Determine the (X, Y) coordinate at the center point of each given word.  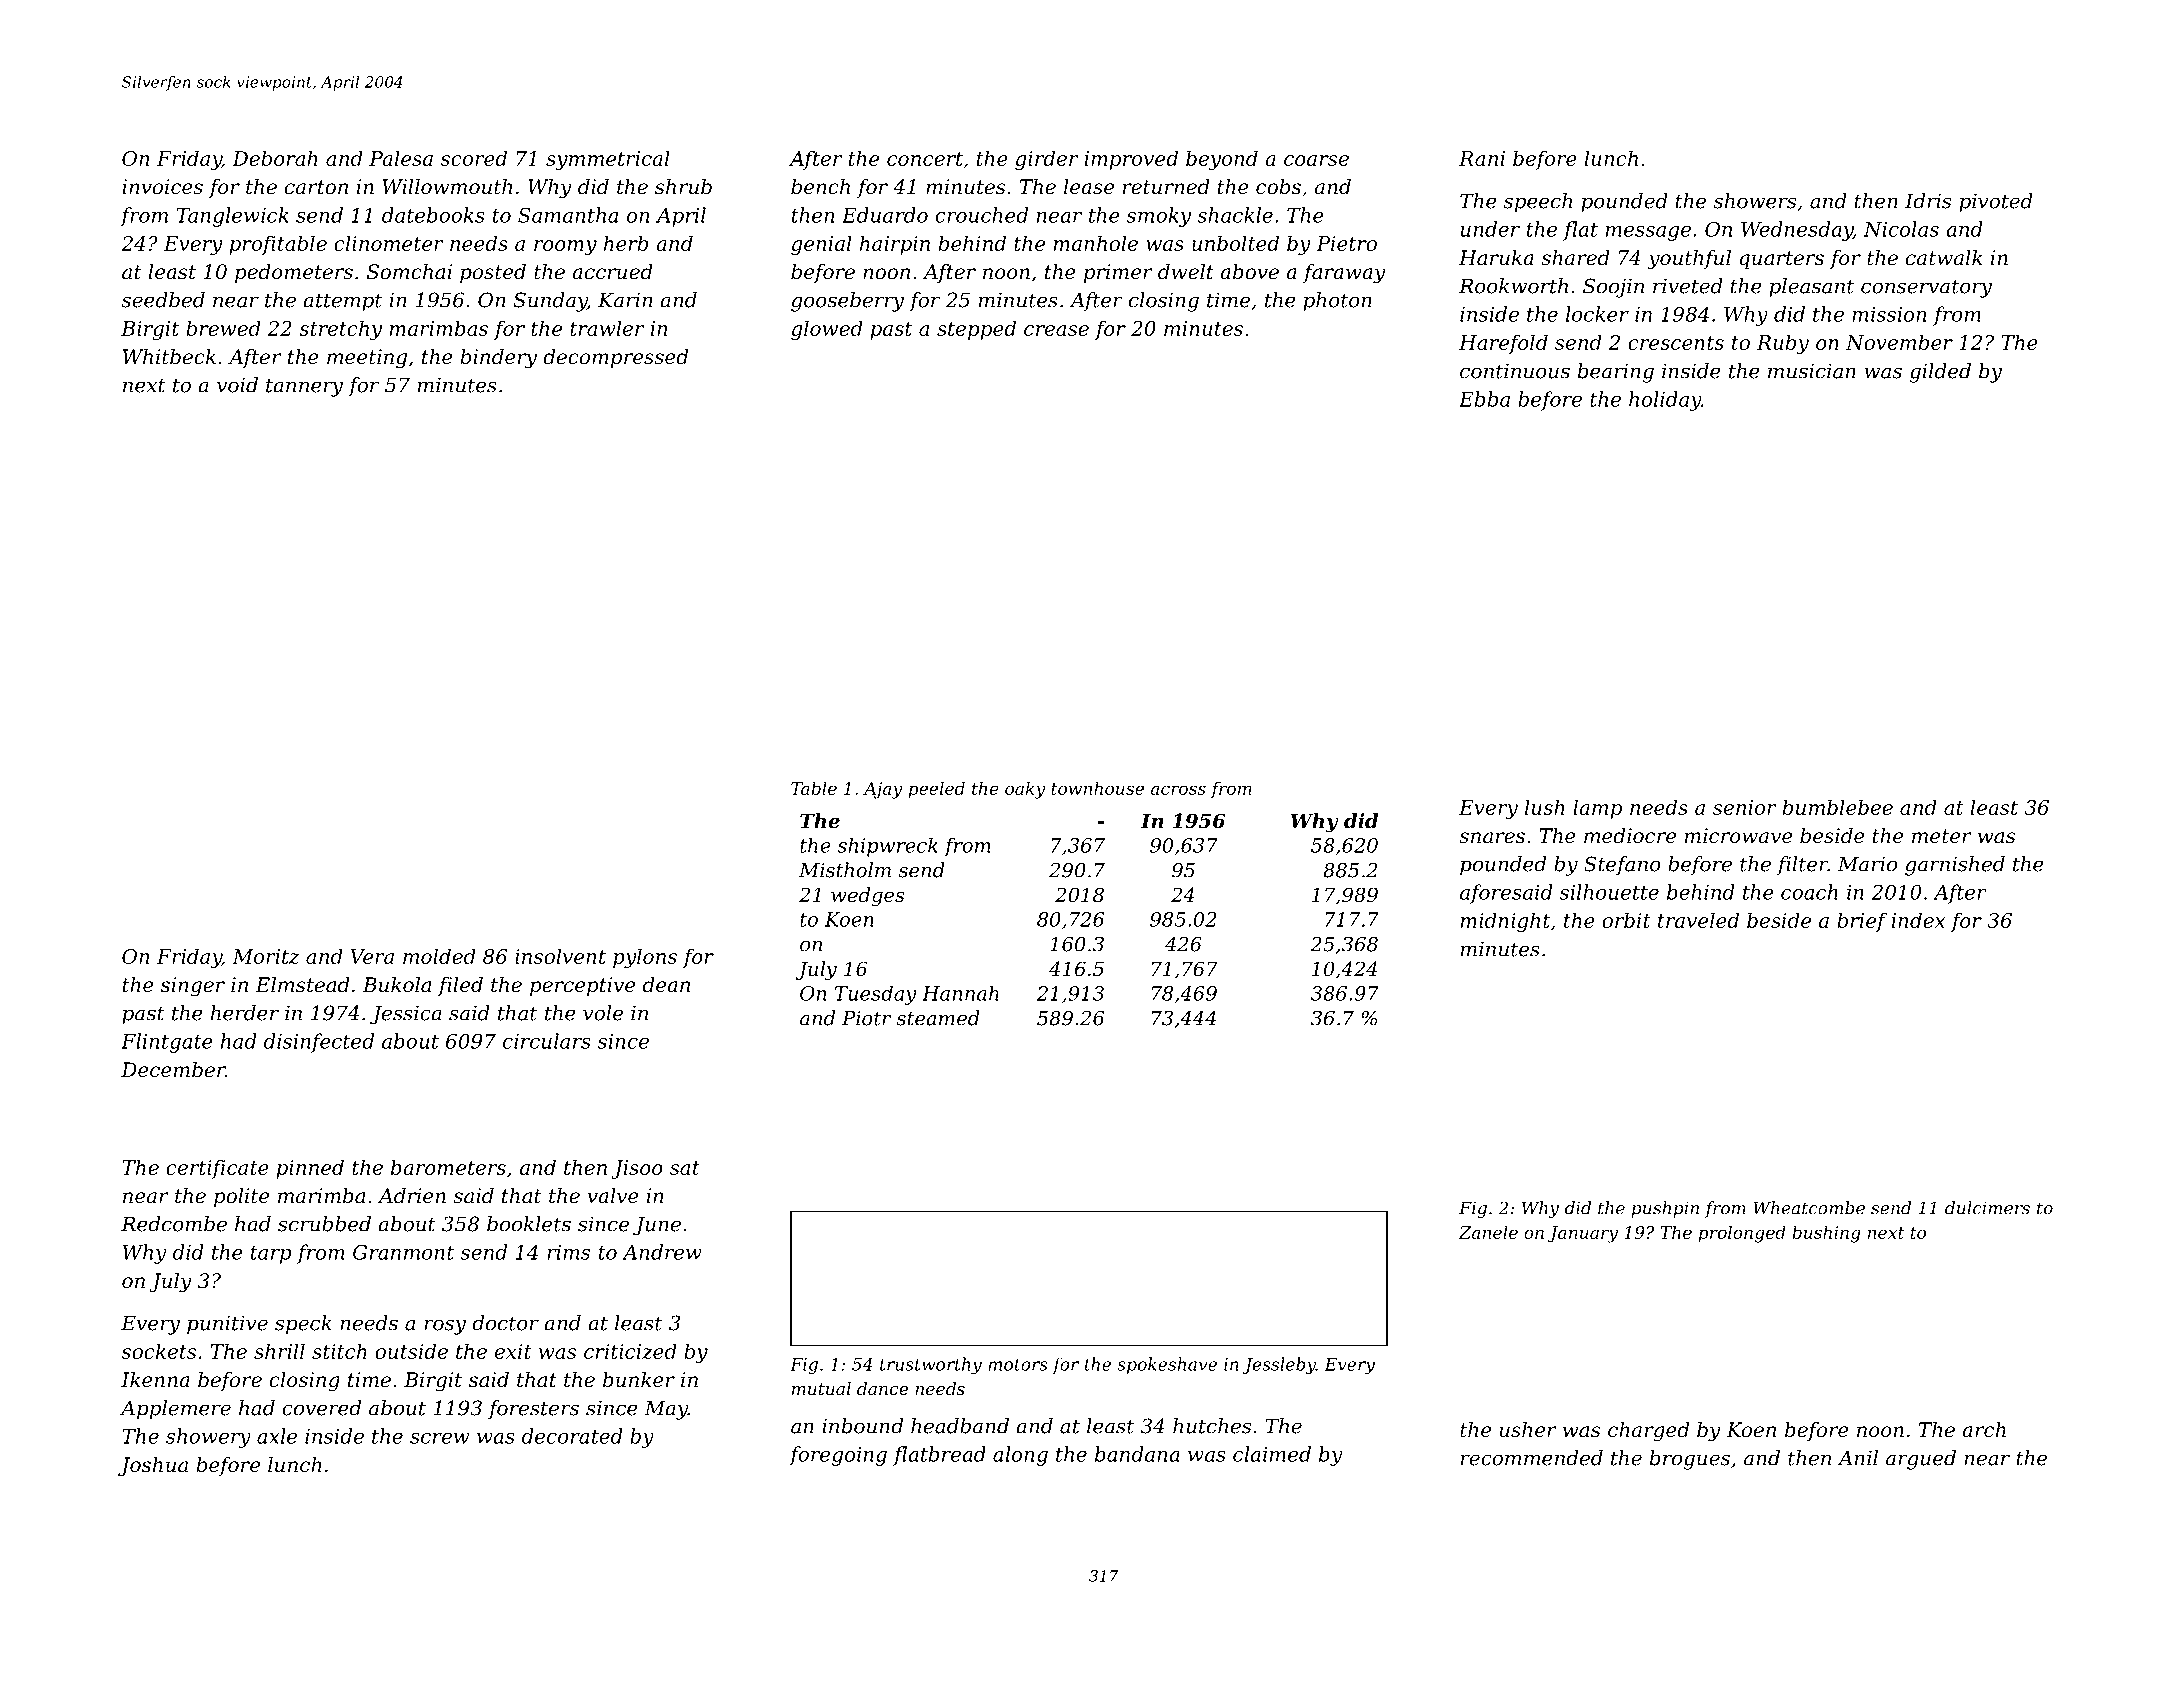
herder (245, 1013)
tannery (304, 387)
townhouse (1097, 788)
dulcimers (1987, 1208)
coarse (1316, 160)
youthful (1689, 260)
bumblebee (1838, 807)
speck (303, 1325)
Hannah (960, 993)
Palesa (401, 158)
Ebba (1484, 399)
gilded (1940, 373)
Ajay (883, 790)
